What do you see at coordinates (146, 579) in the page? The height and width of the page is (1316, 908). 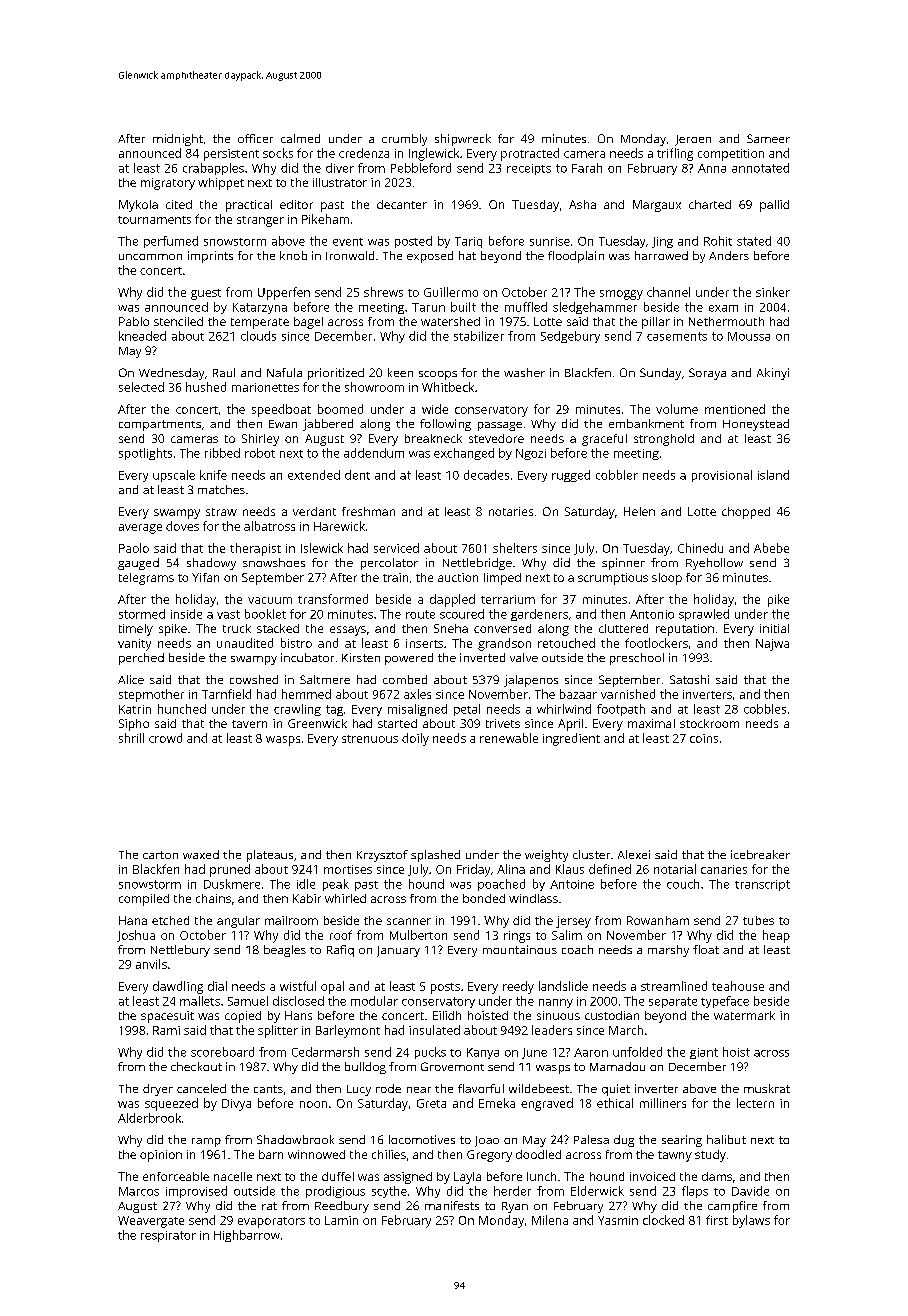 I see `telegrams` at bounding box center [146, 579].
